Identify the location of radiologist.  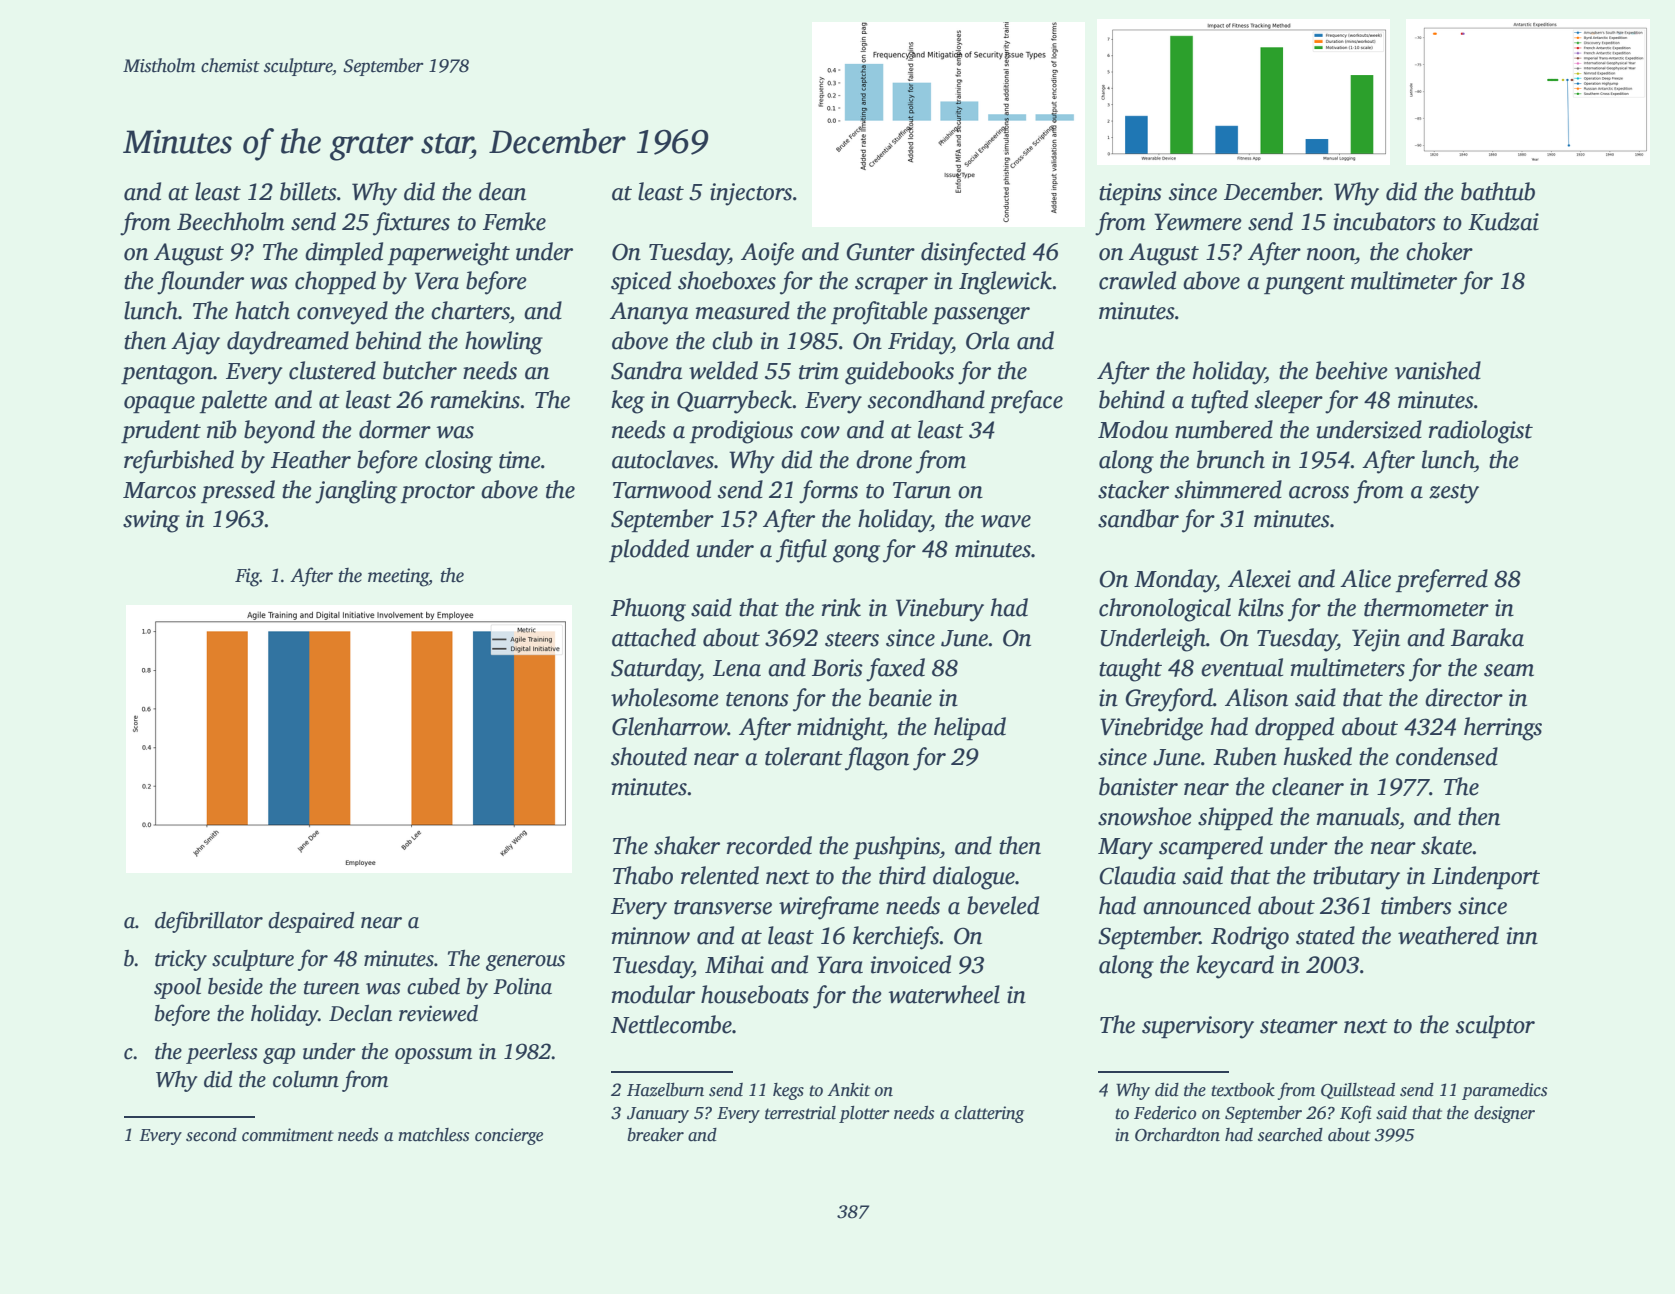
(1481, 432).
